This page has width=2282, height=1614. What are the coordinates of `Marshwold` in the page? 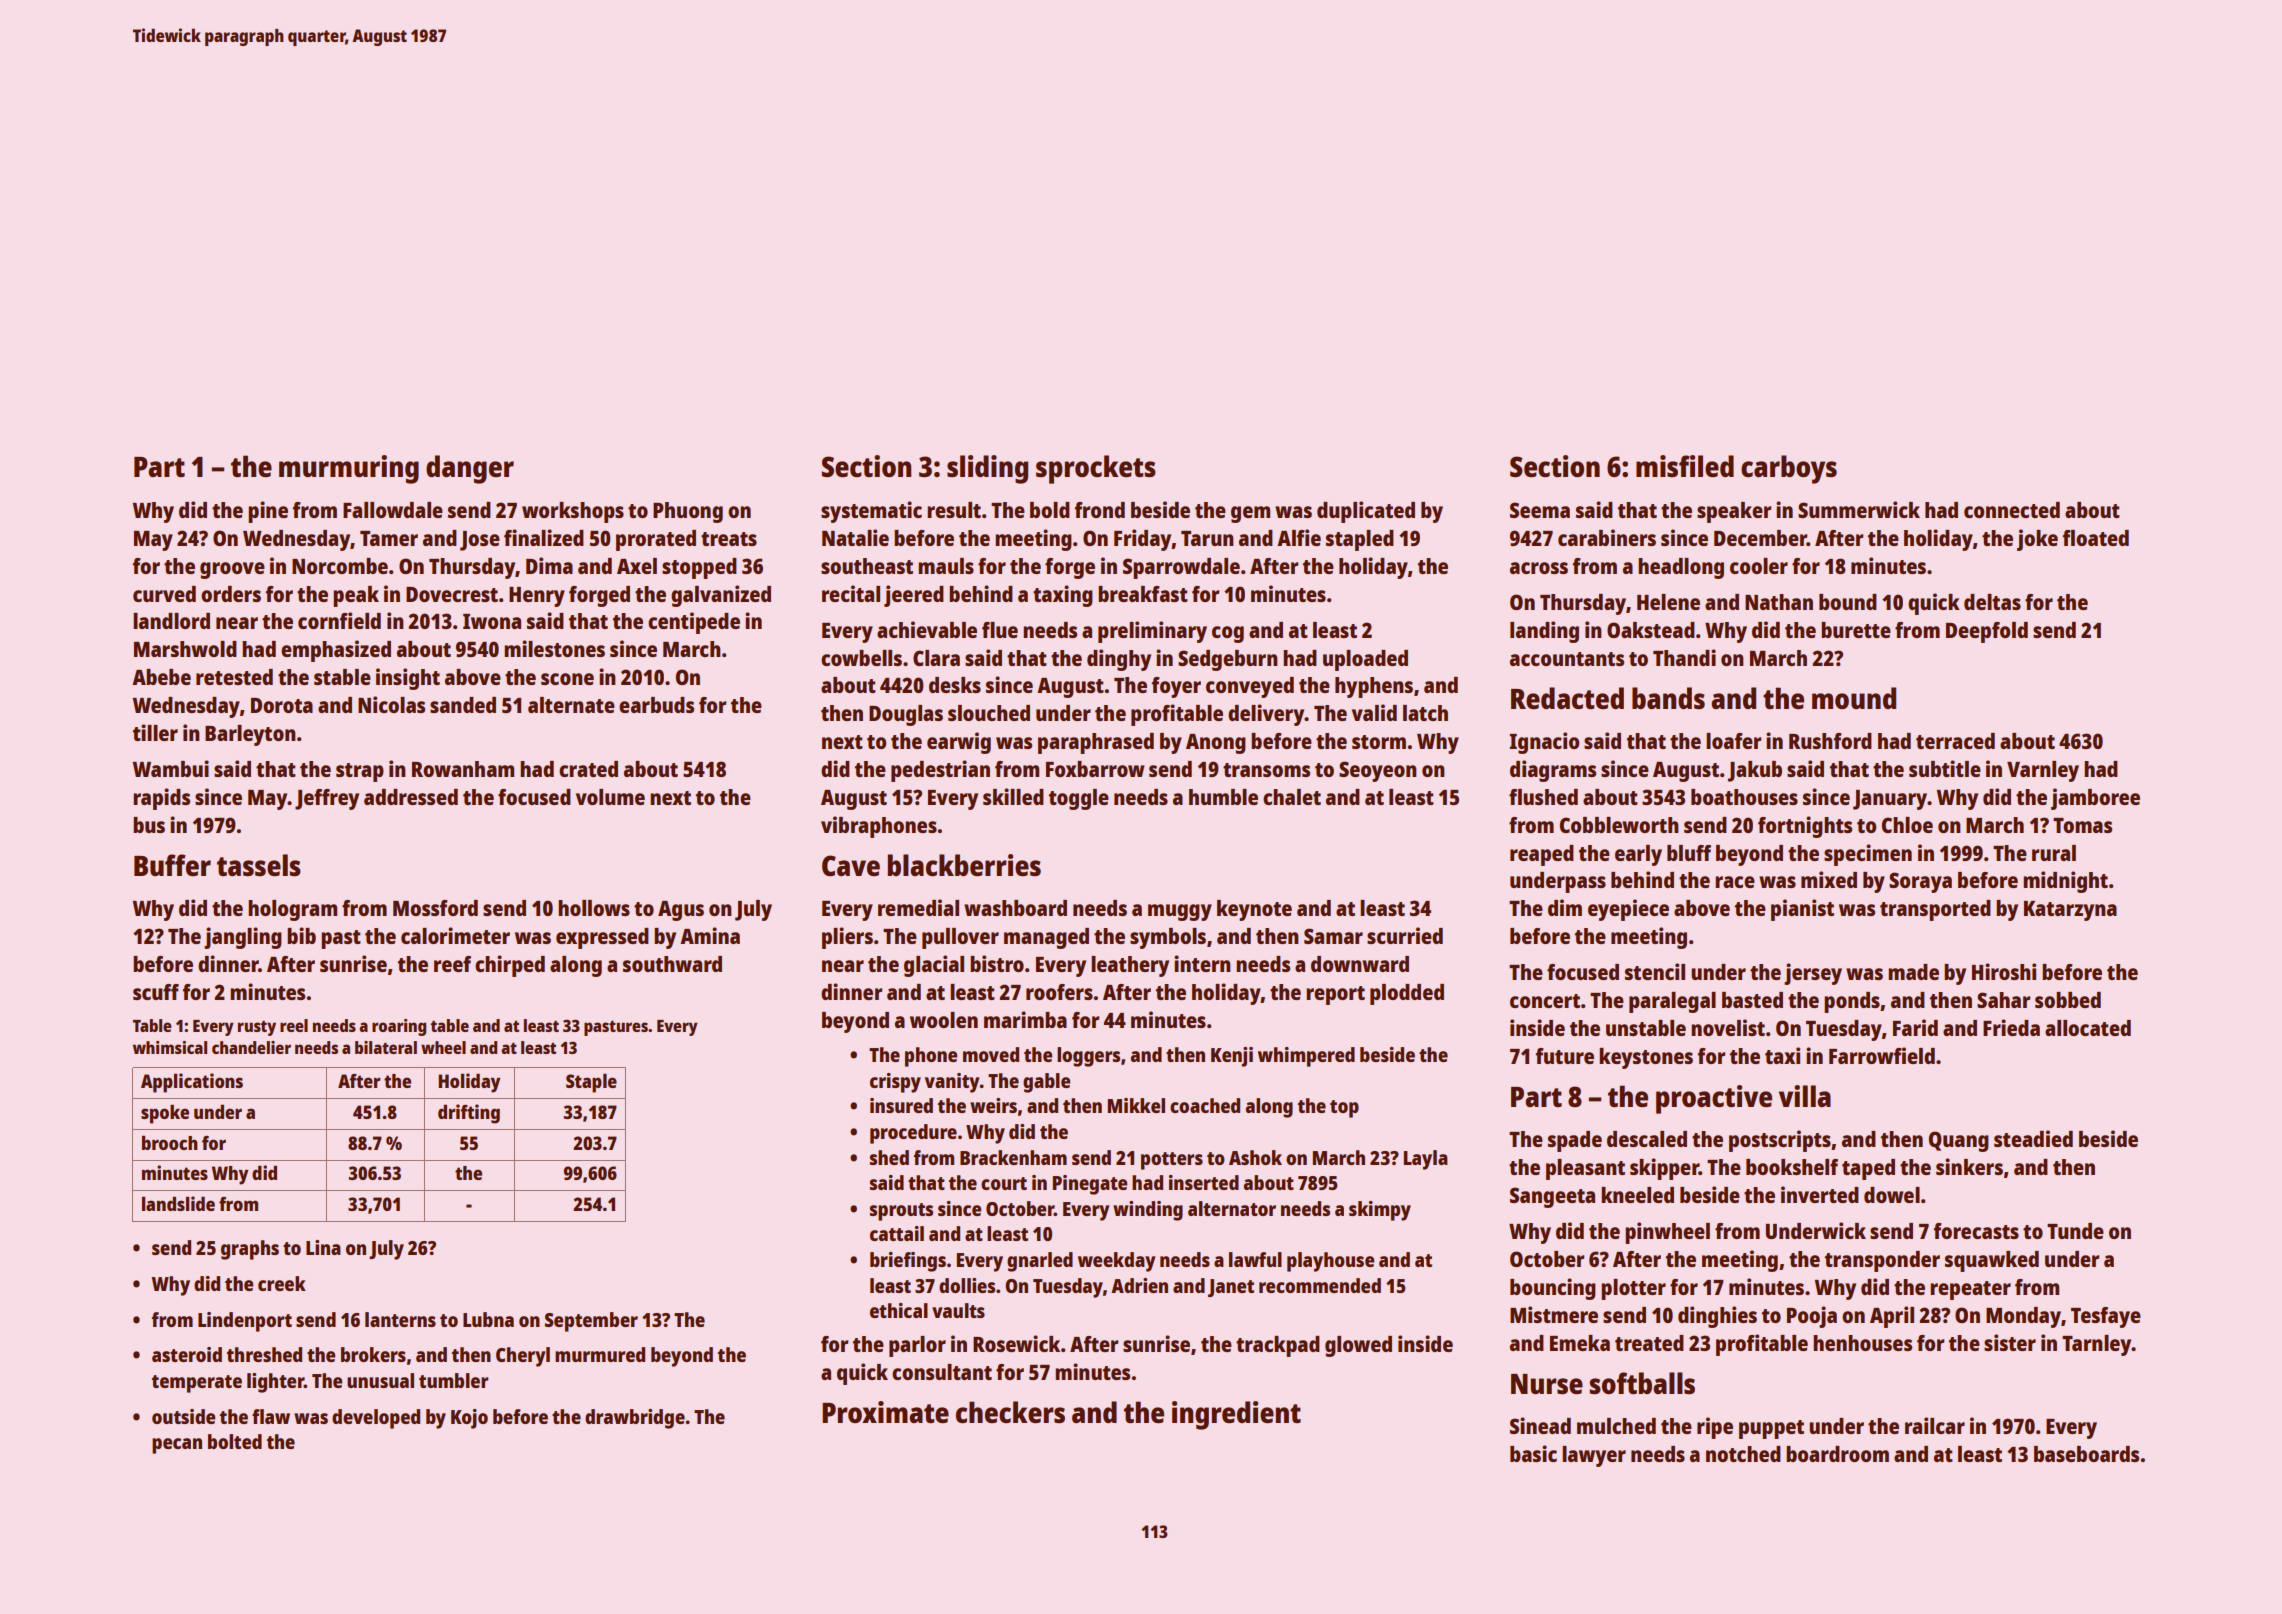 It's located at (185, 649).
